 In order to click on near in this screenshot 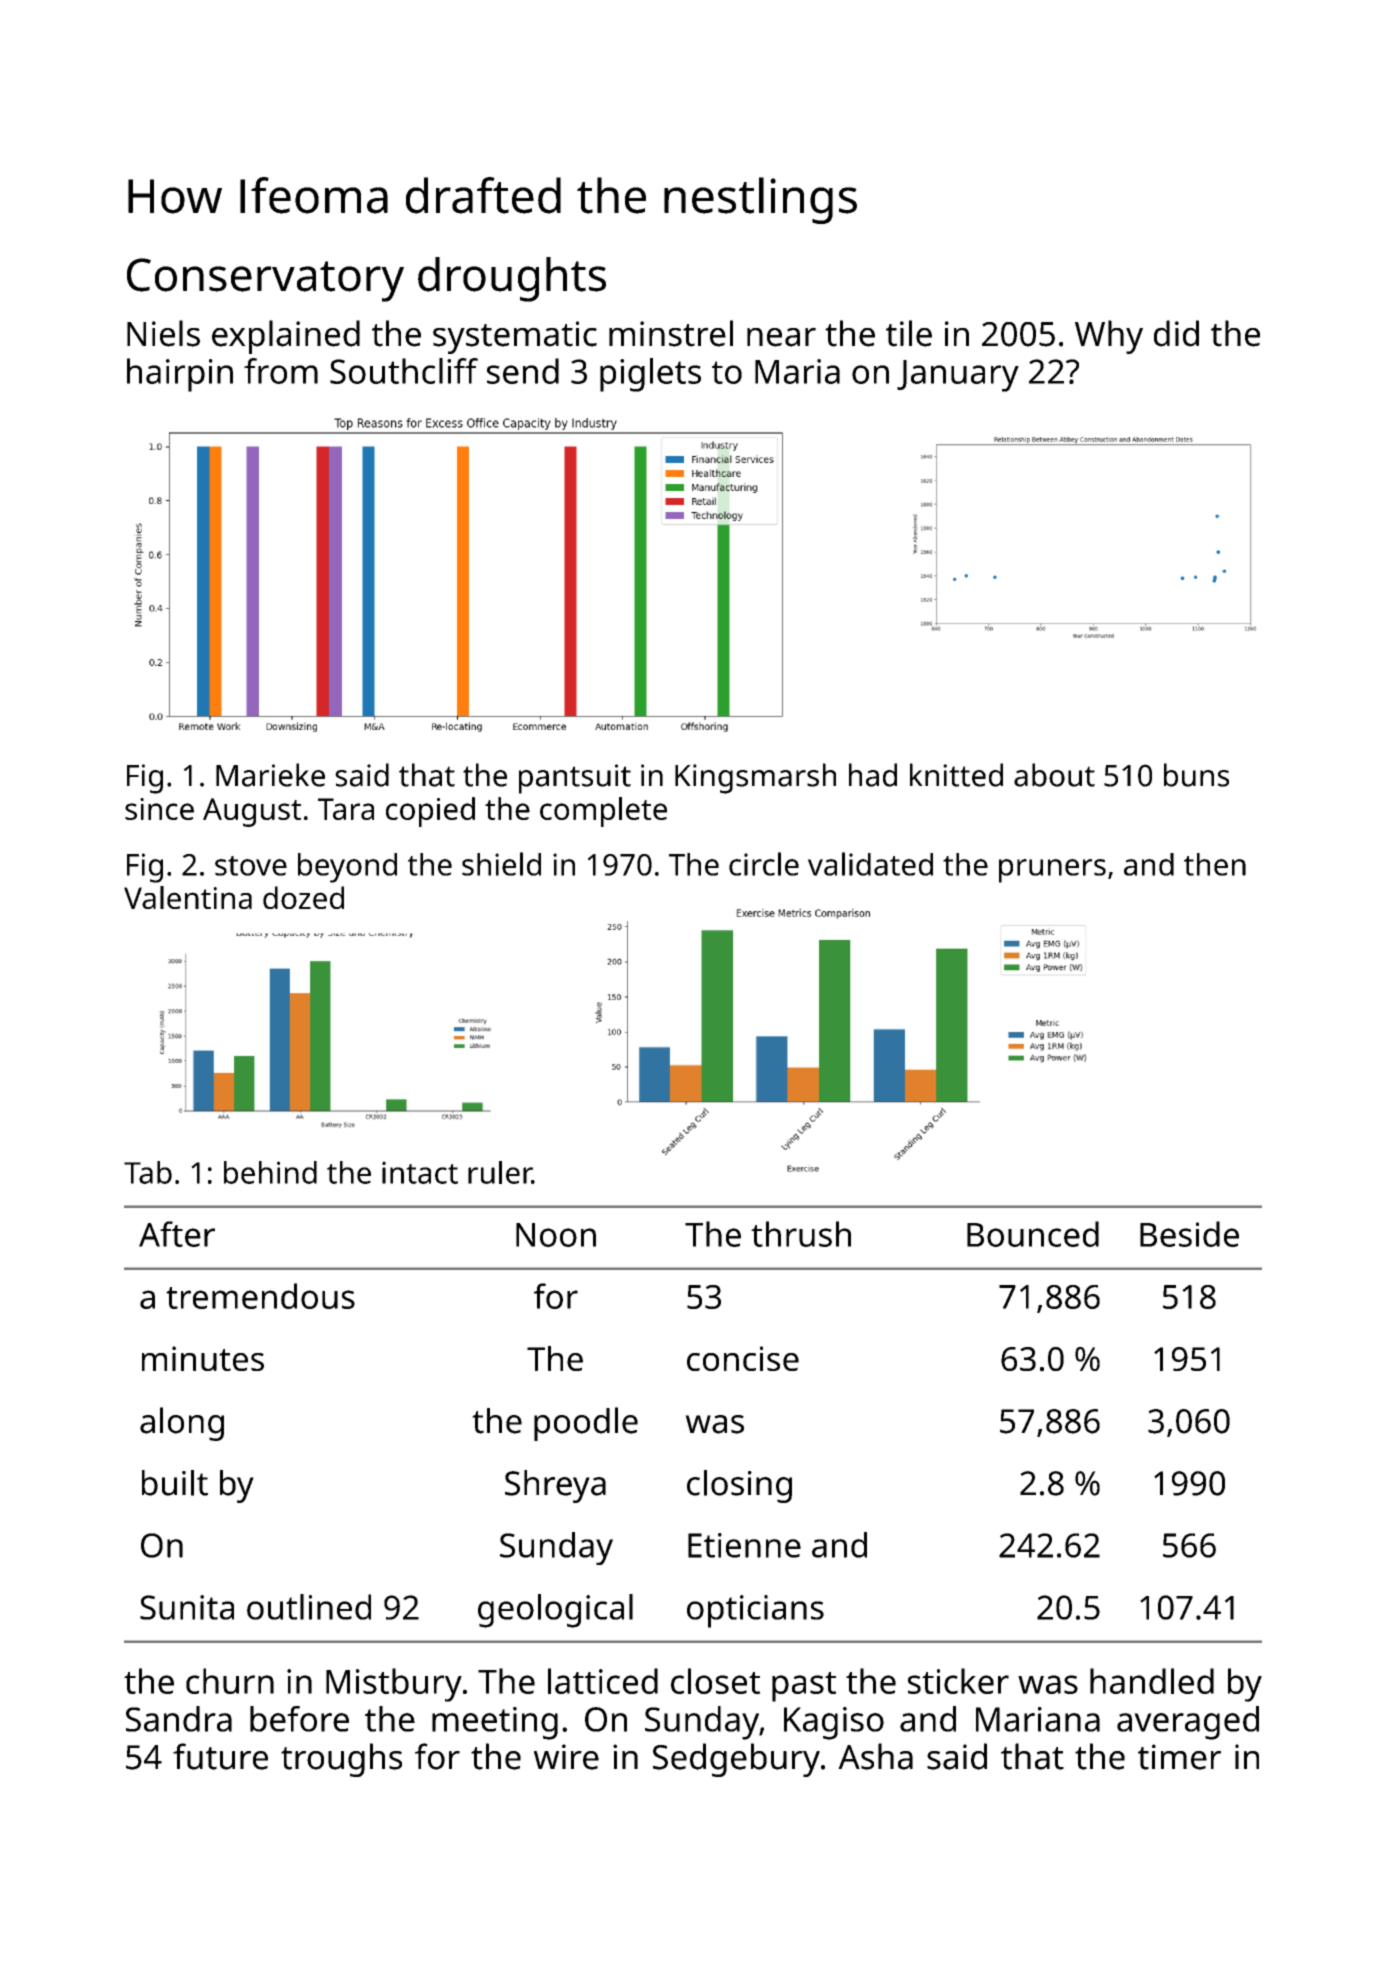, I will do `click(781, 337)`.
